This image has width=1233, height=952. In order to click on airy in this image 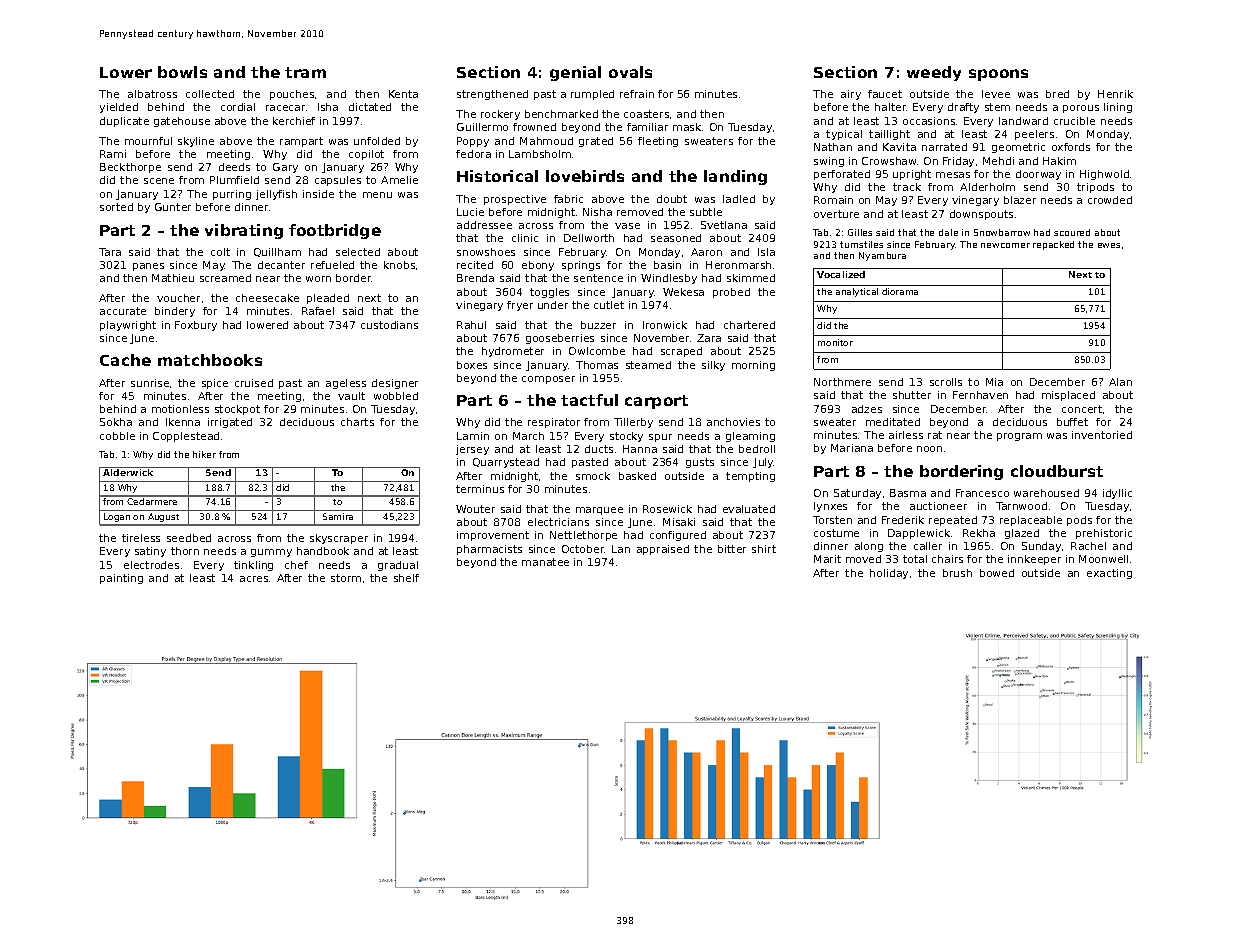, I will do `click(851, 95)`.
